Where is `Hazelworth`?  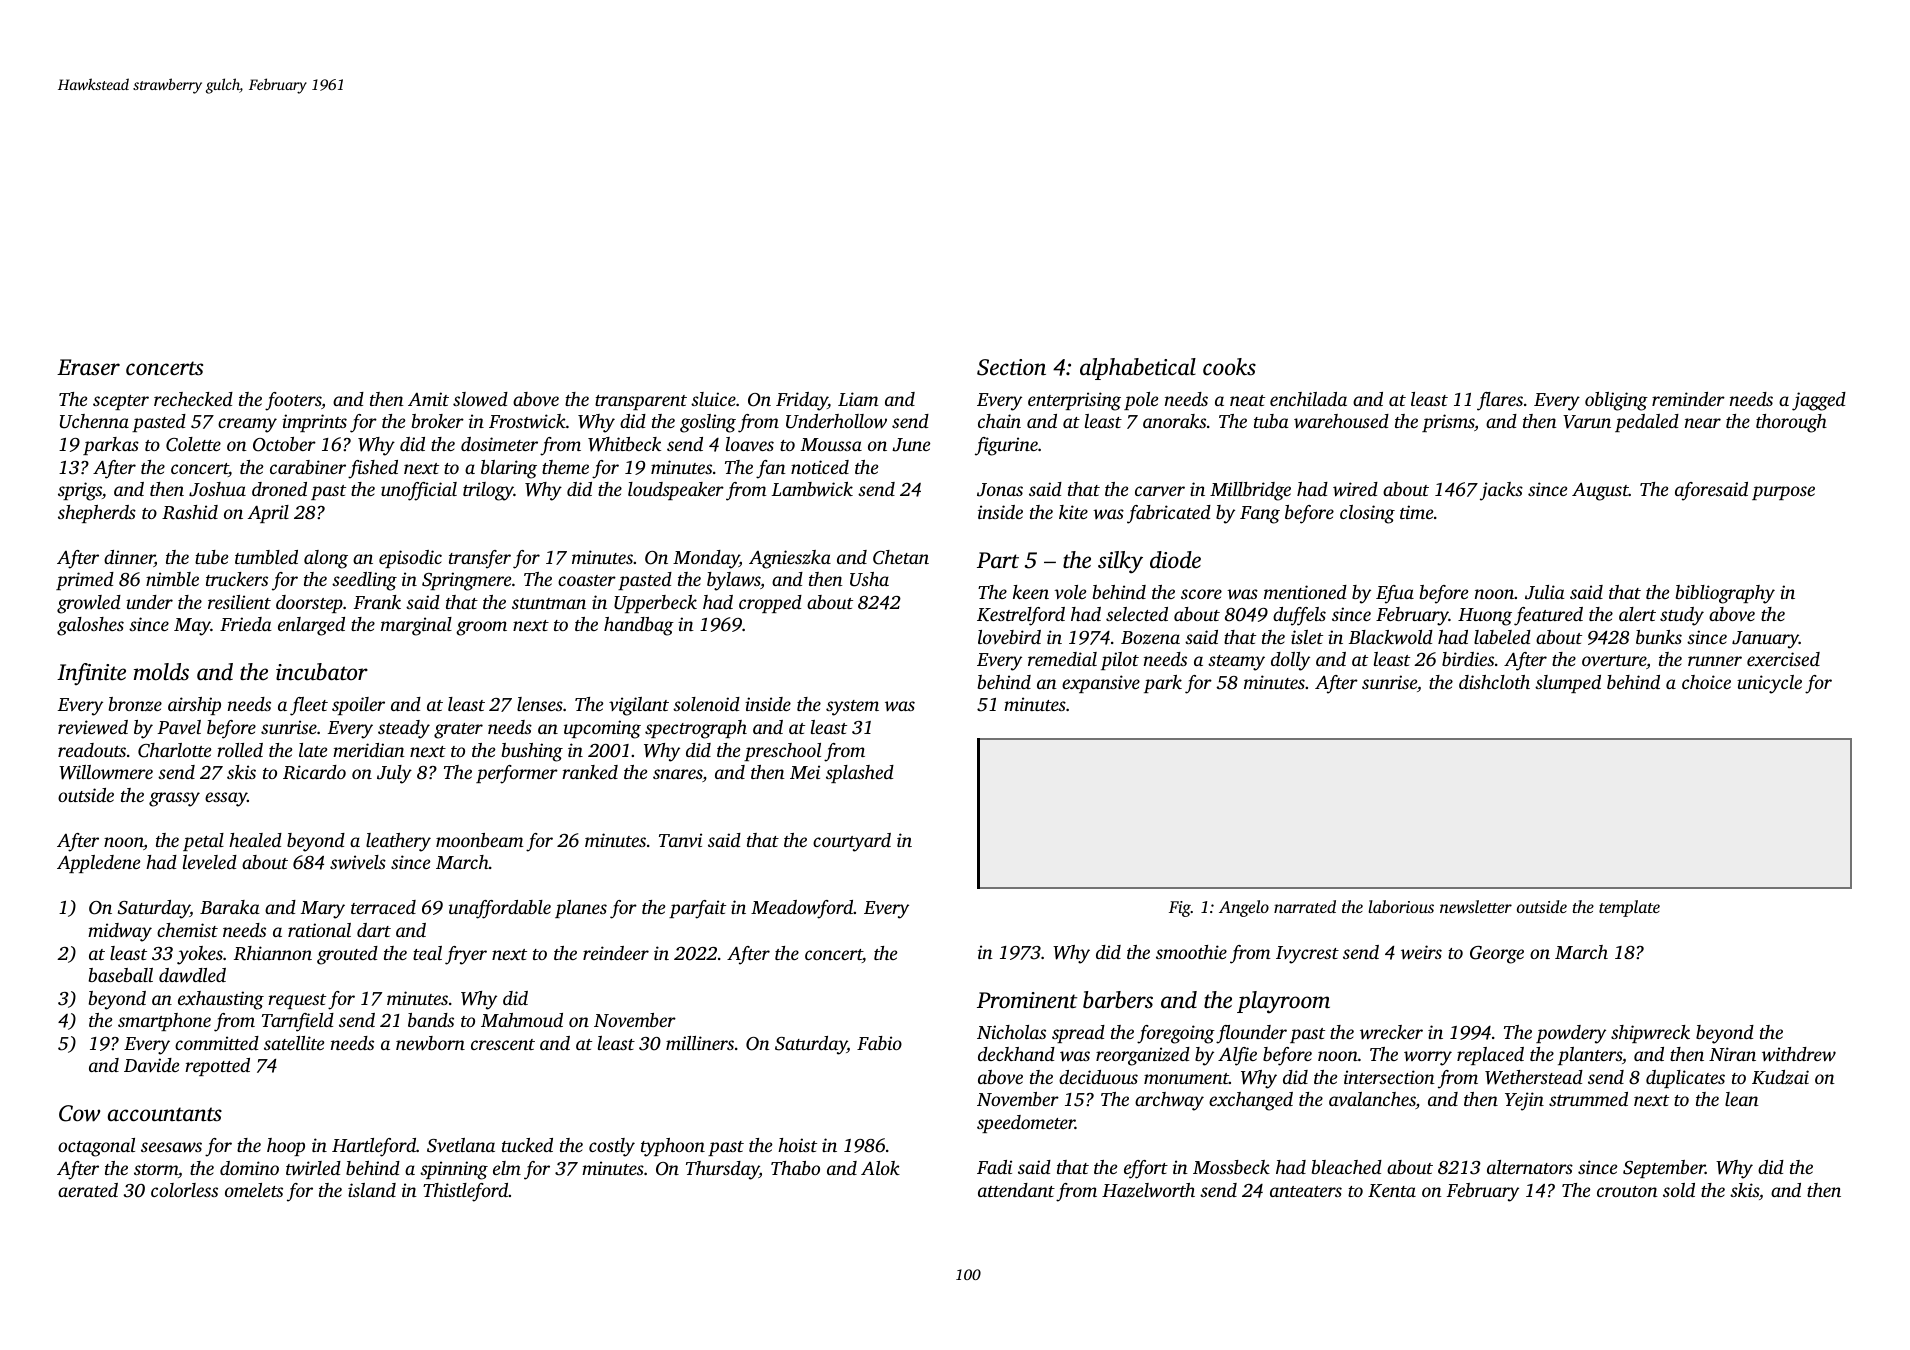
Hazelworth is located at coordinates (1148, 1190).
